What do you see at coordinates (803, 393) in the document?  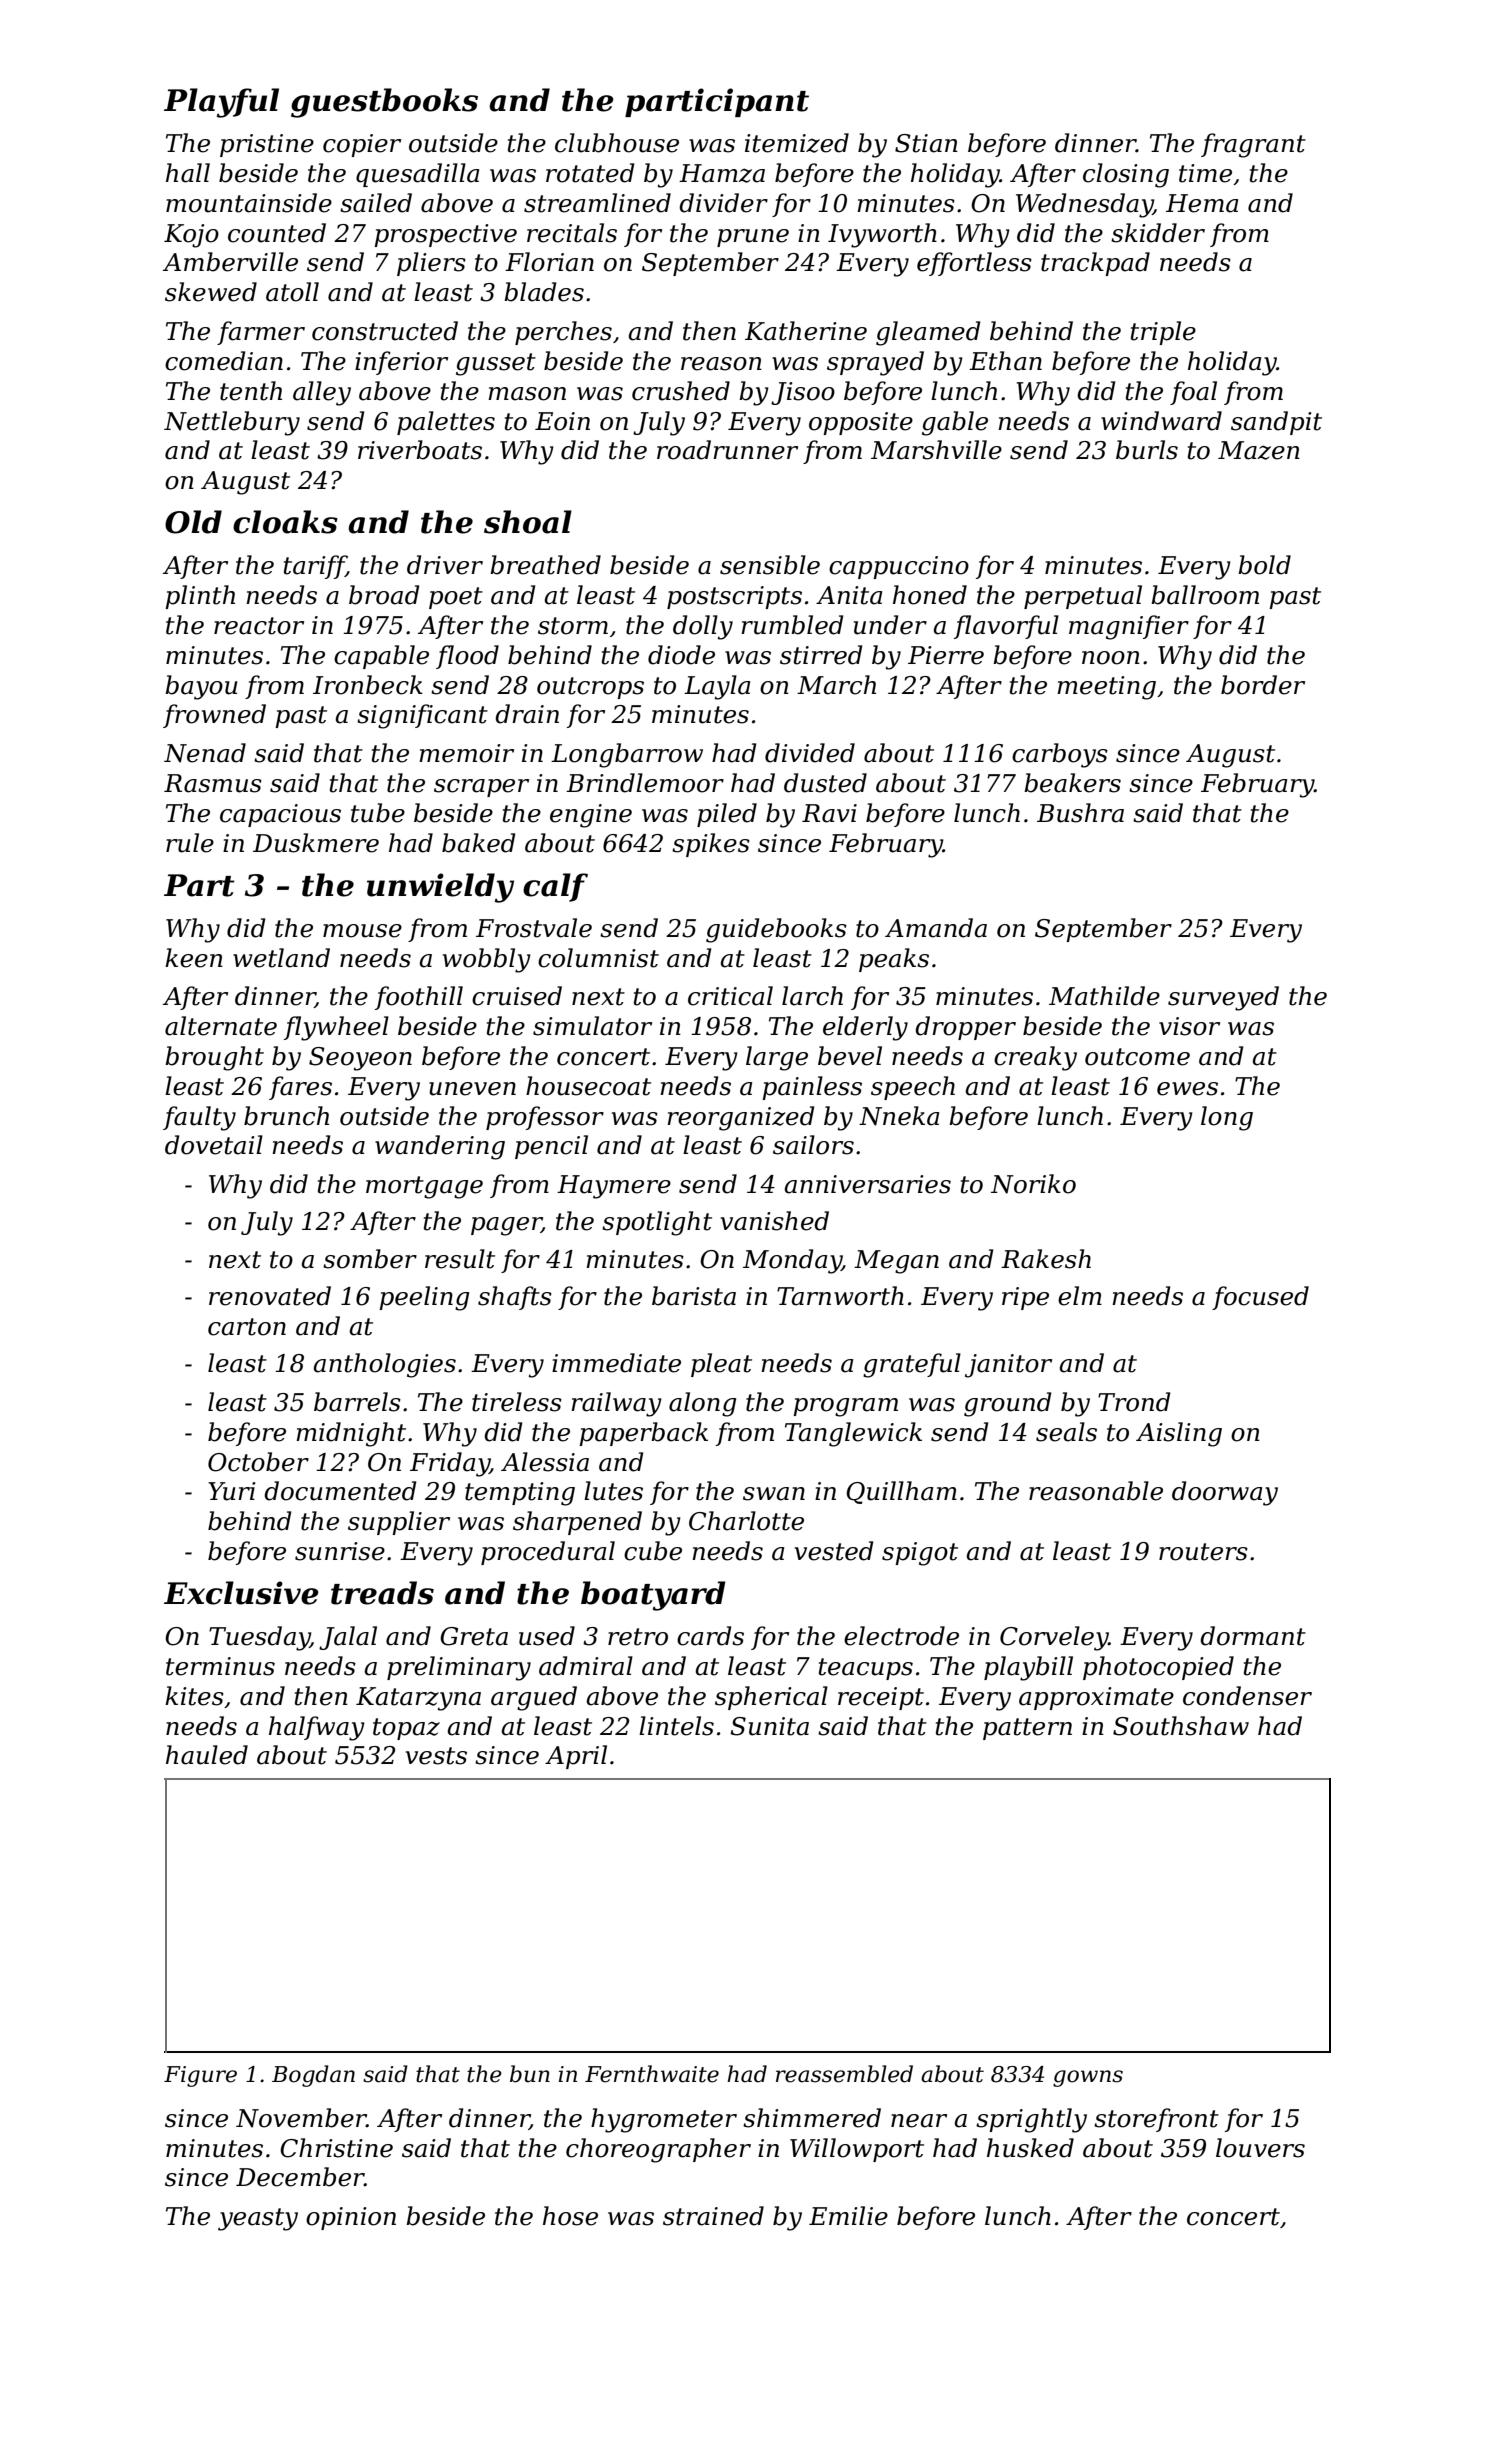 I see `Jisoo` at bounding box center [803, 393].
